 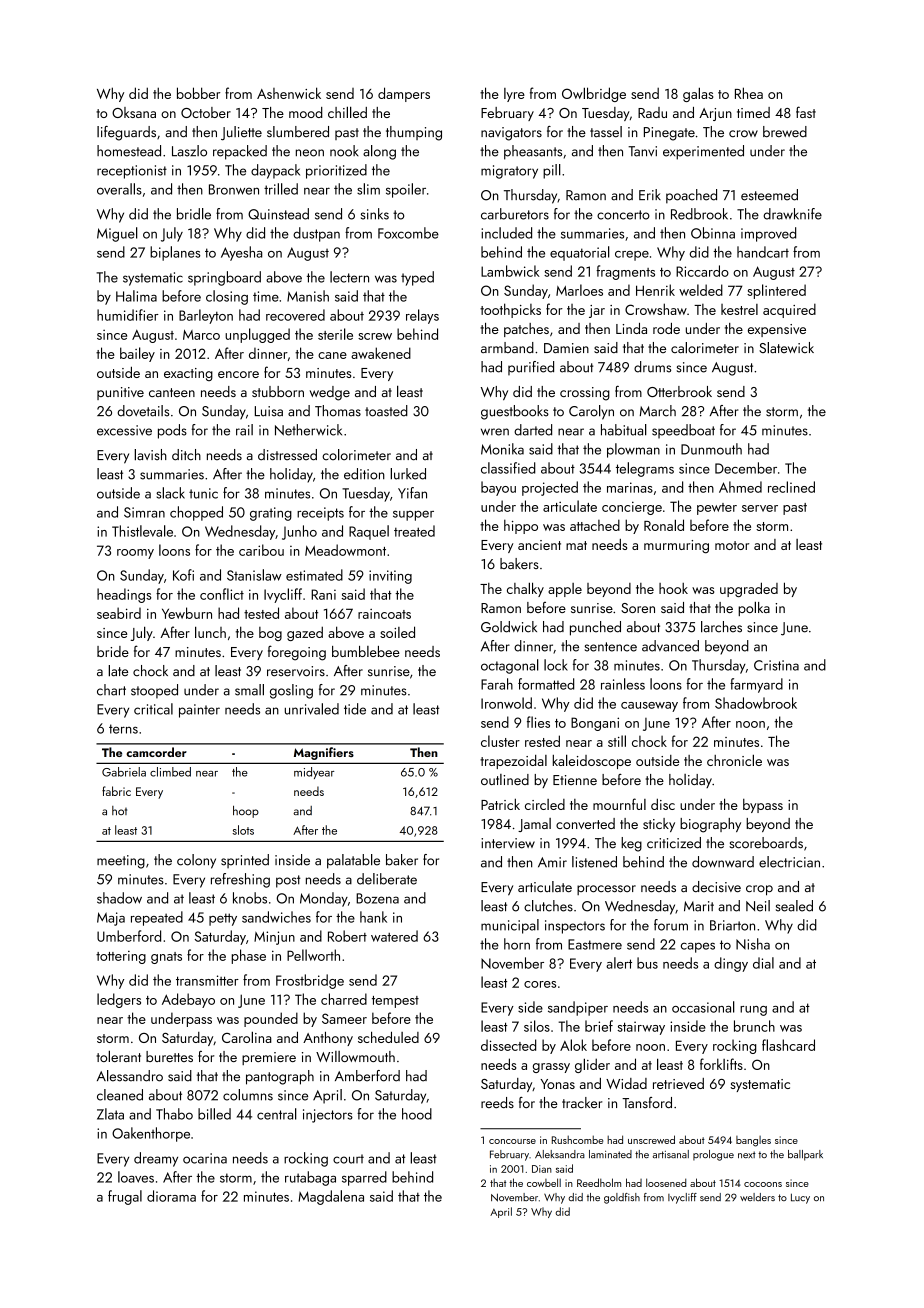 I want to click on bobber, so click(x=198, y=93).
